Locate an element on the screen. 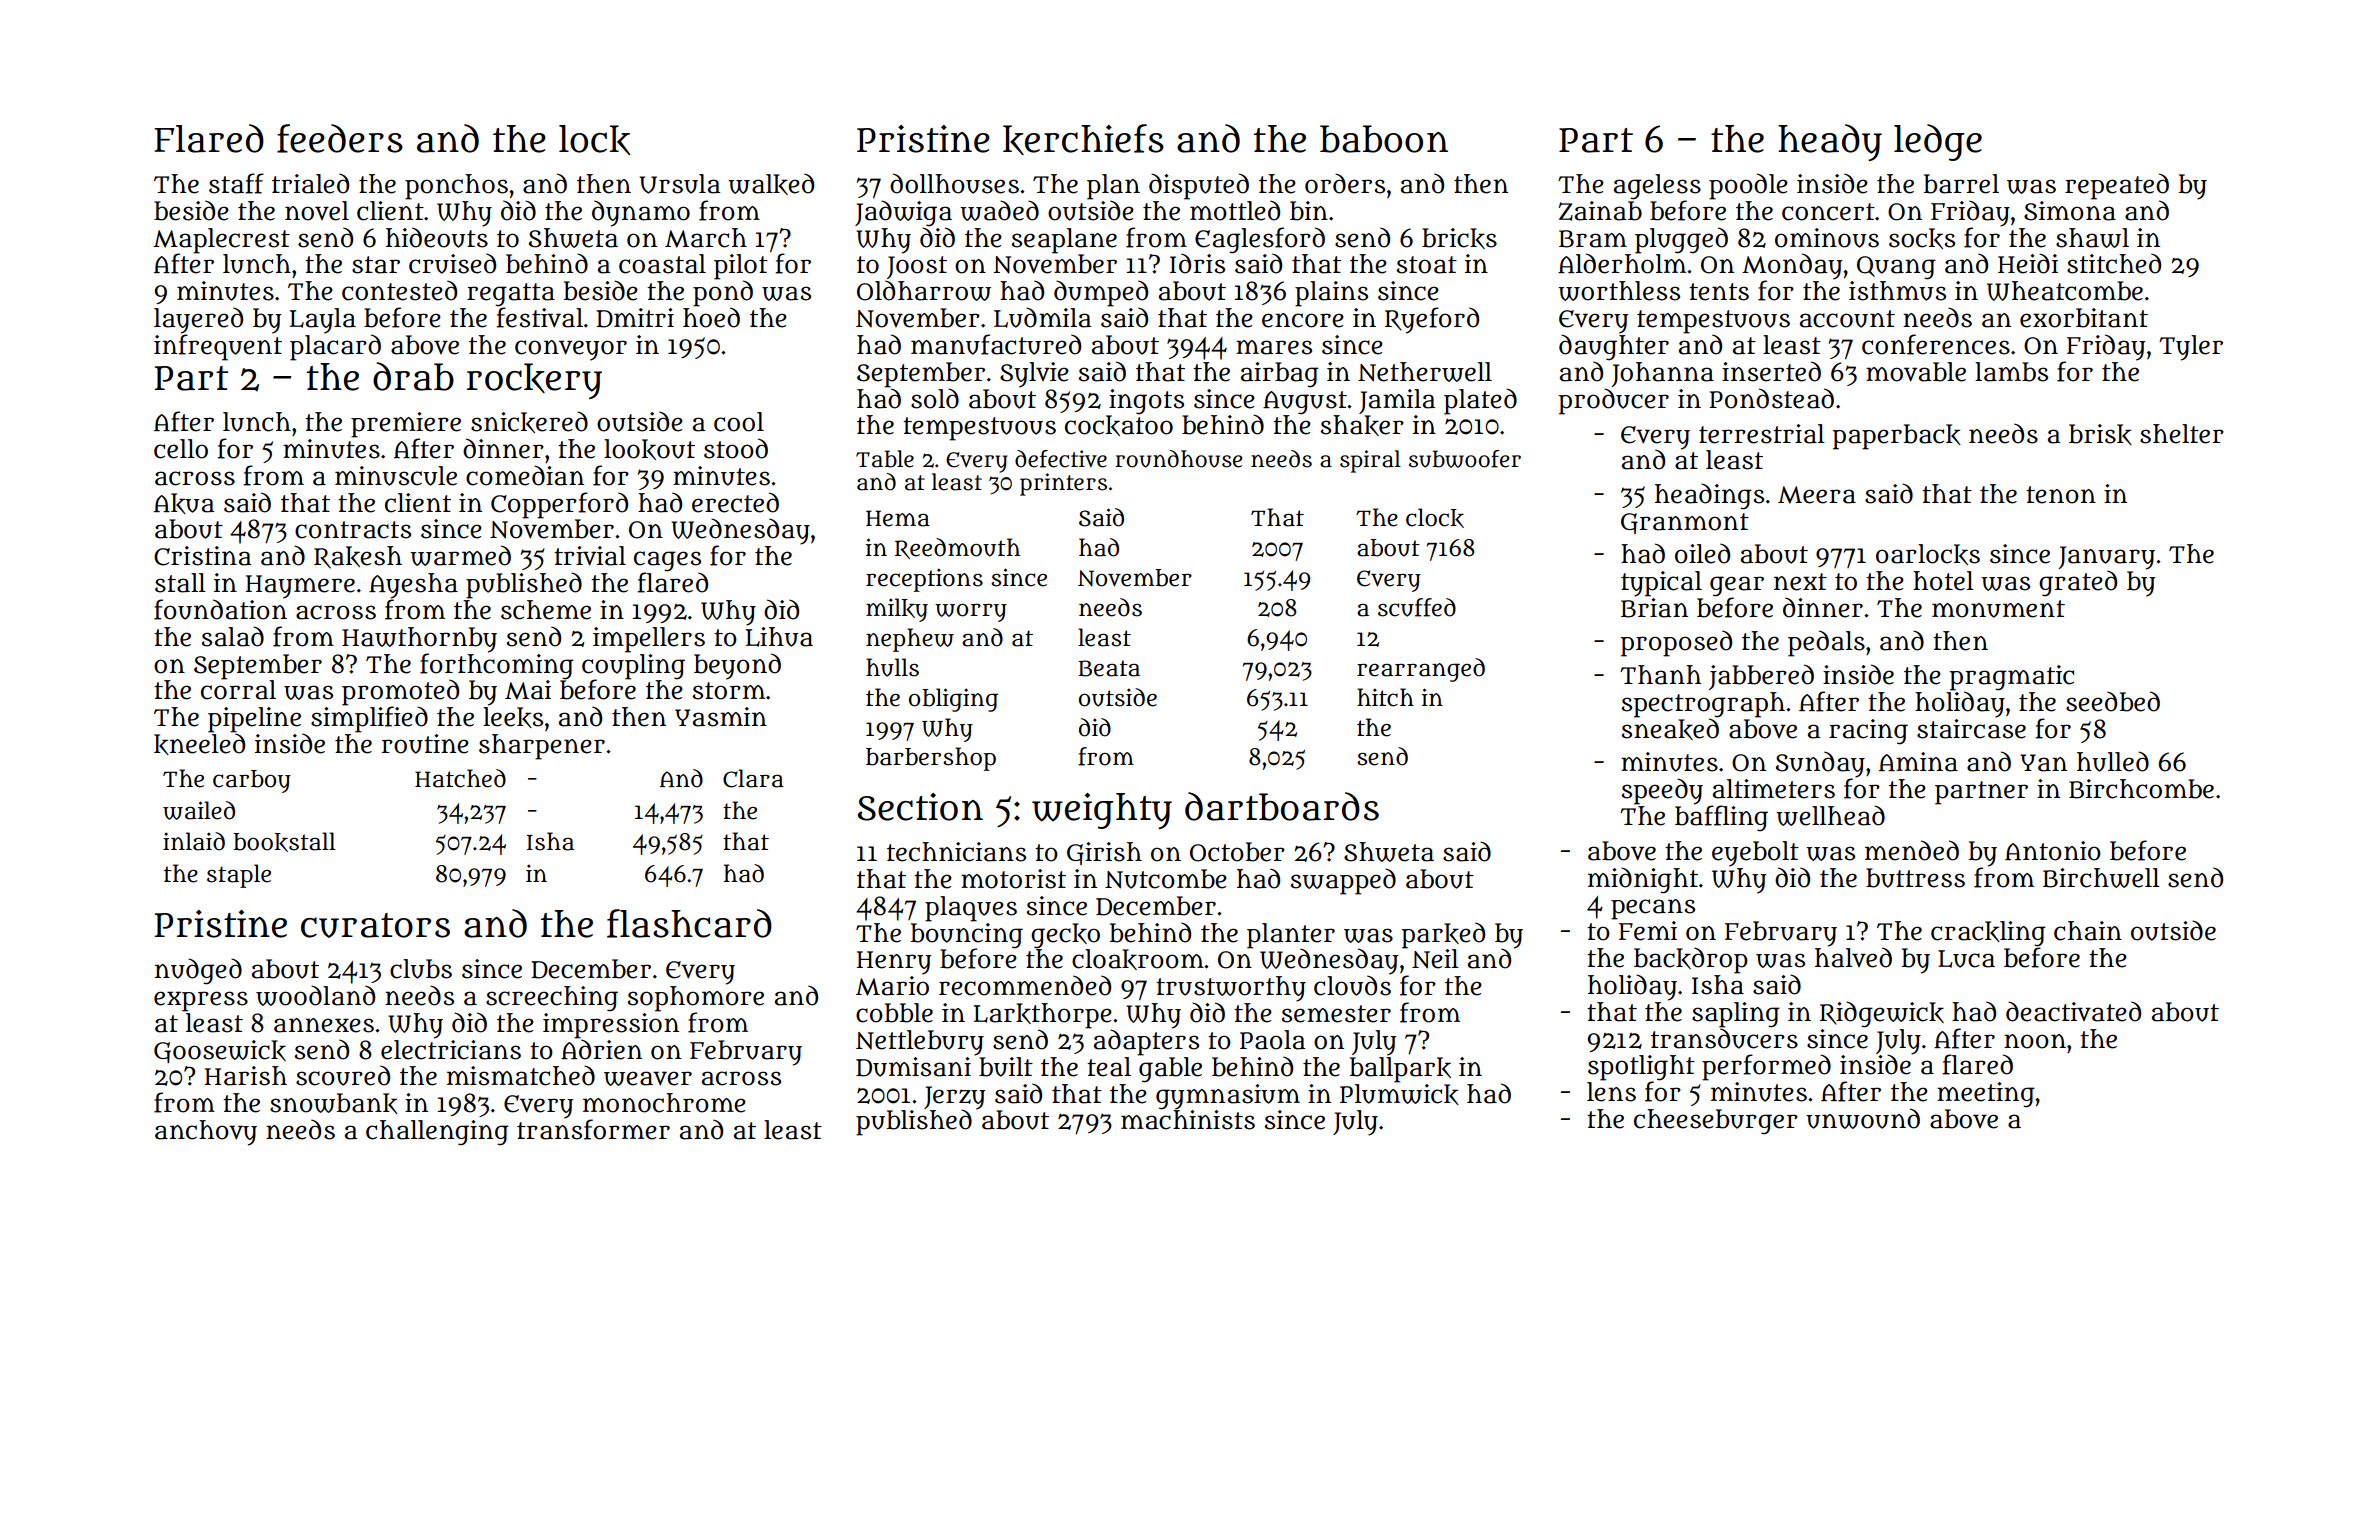 This screenshot has width=2380, height=1540. cages is located at coordinates (667, 561).
